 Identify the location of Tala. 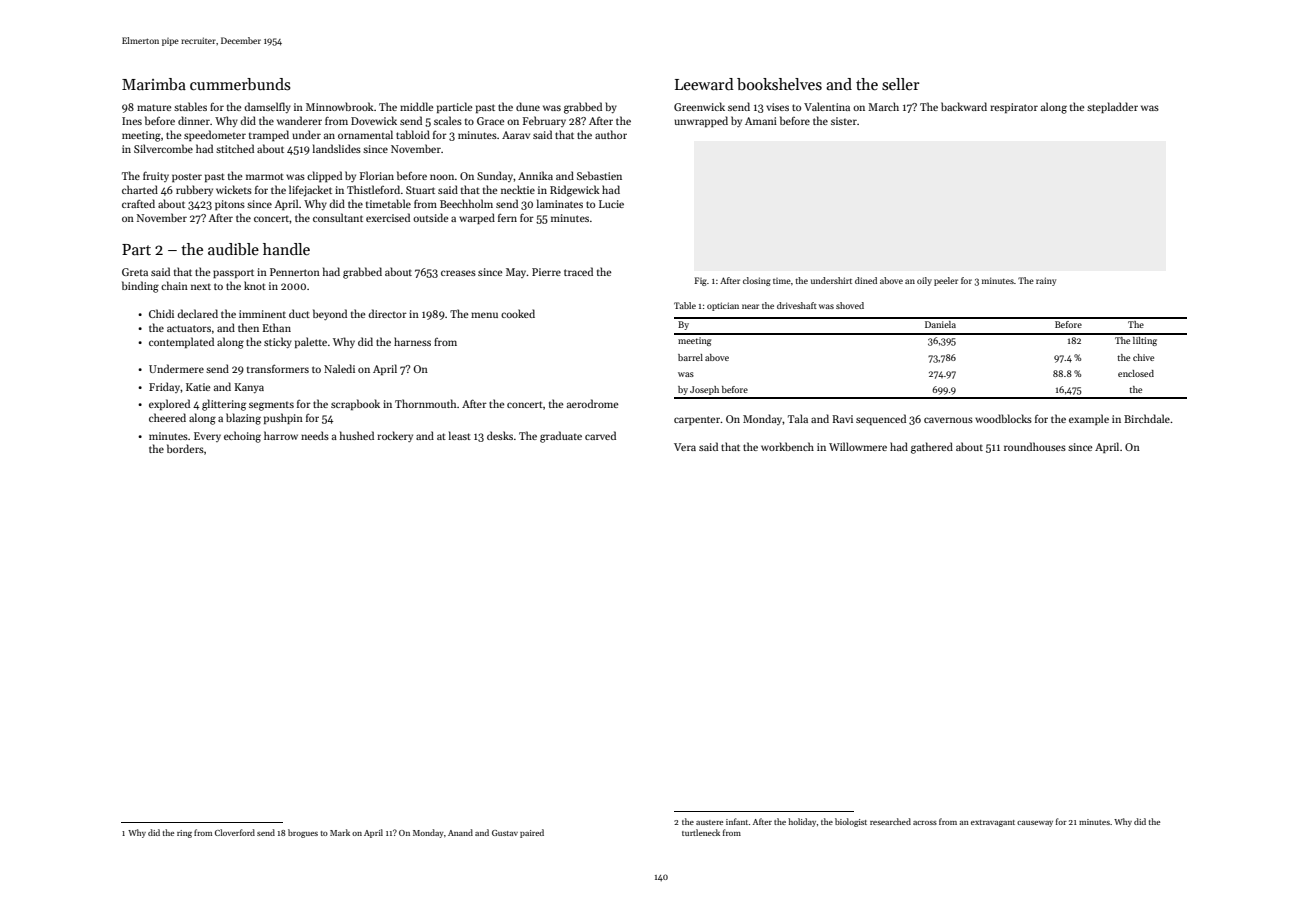
(798, 418).
